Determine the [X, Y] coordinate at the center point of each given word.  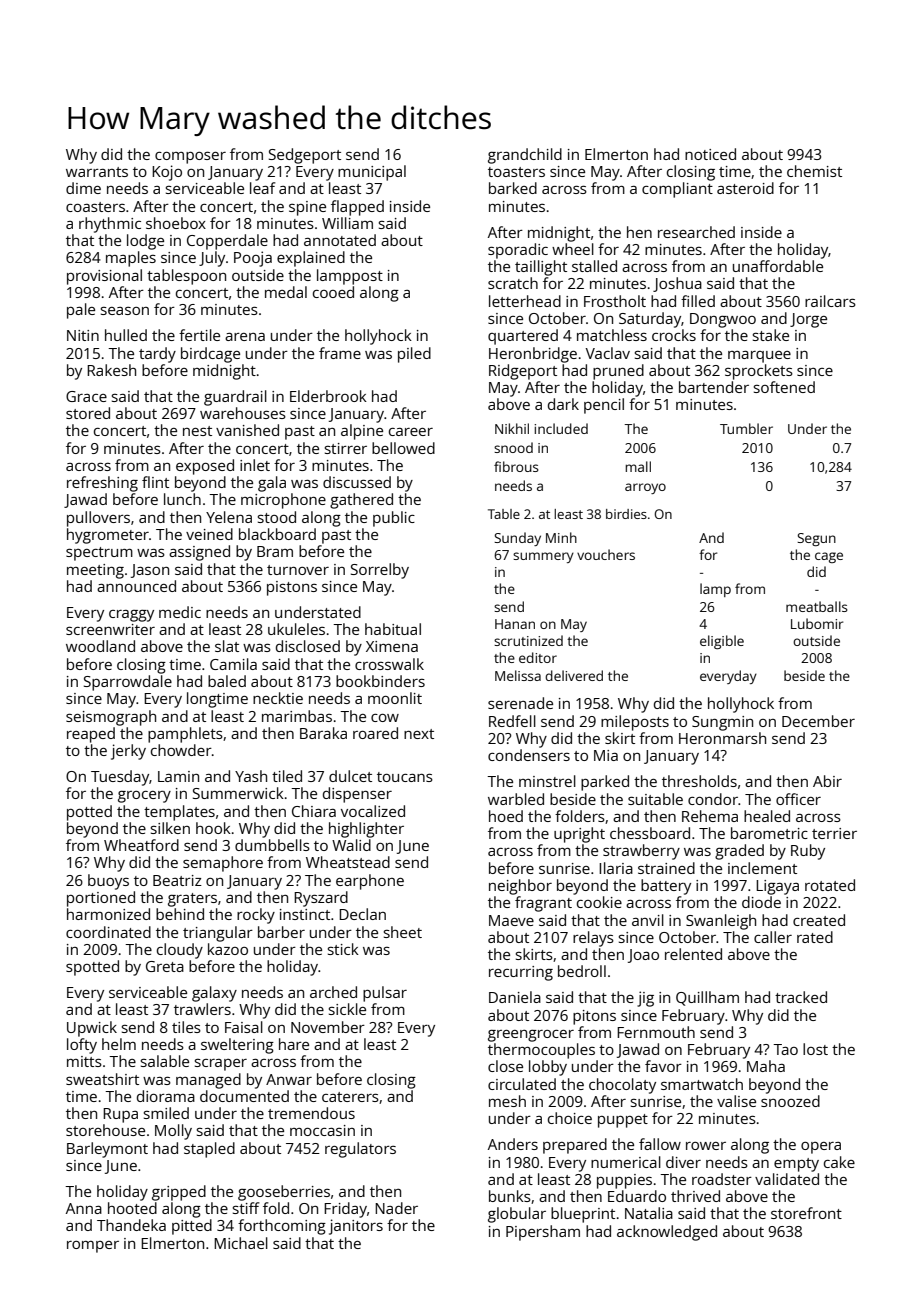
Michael [241, 1243]
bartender [714, 387]
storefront [806, 1213]
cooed [333, 292]
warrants [97, 172]
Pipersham [543, 1233]
